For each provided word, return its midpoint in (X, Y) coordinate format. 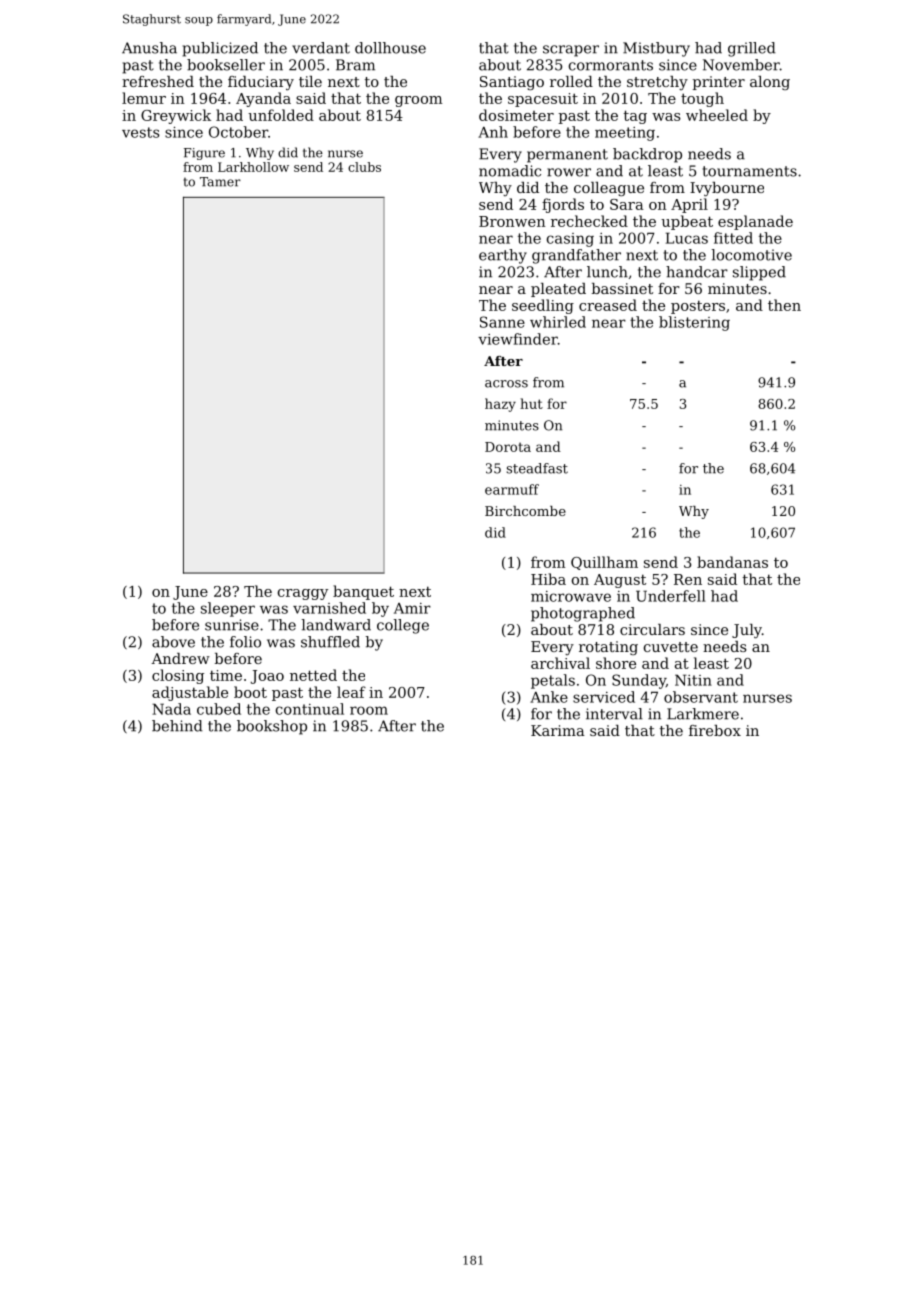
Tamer (220, 182)
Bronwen (512, 221)
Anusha (149, 48)
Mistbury (656, 49)
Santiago (512, 83)
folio (245, 642)
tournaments (750, 171)
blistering (694, 323)
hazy (500, 405)
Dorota (508, 447)
